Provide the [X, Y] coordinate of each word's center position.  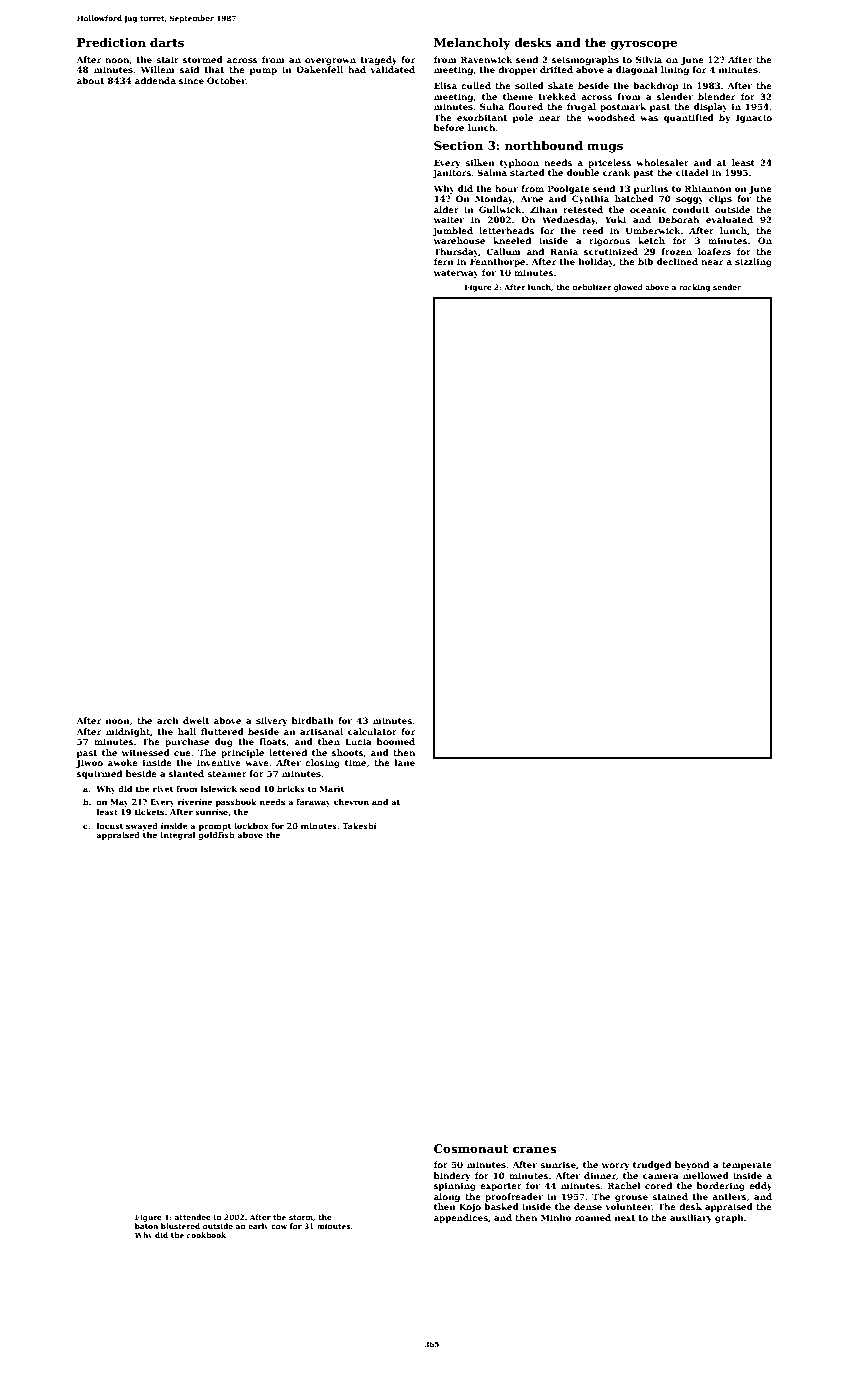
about [90, 80]
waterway [456, 274]
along [447, 1197]
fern [444, 261]
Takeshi [359, 826]
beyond [692, 1165]
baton [146, 1226]
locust [109, 826]
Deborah [678, 219]
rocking [694, 288]
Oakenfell [319, 69]
